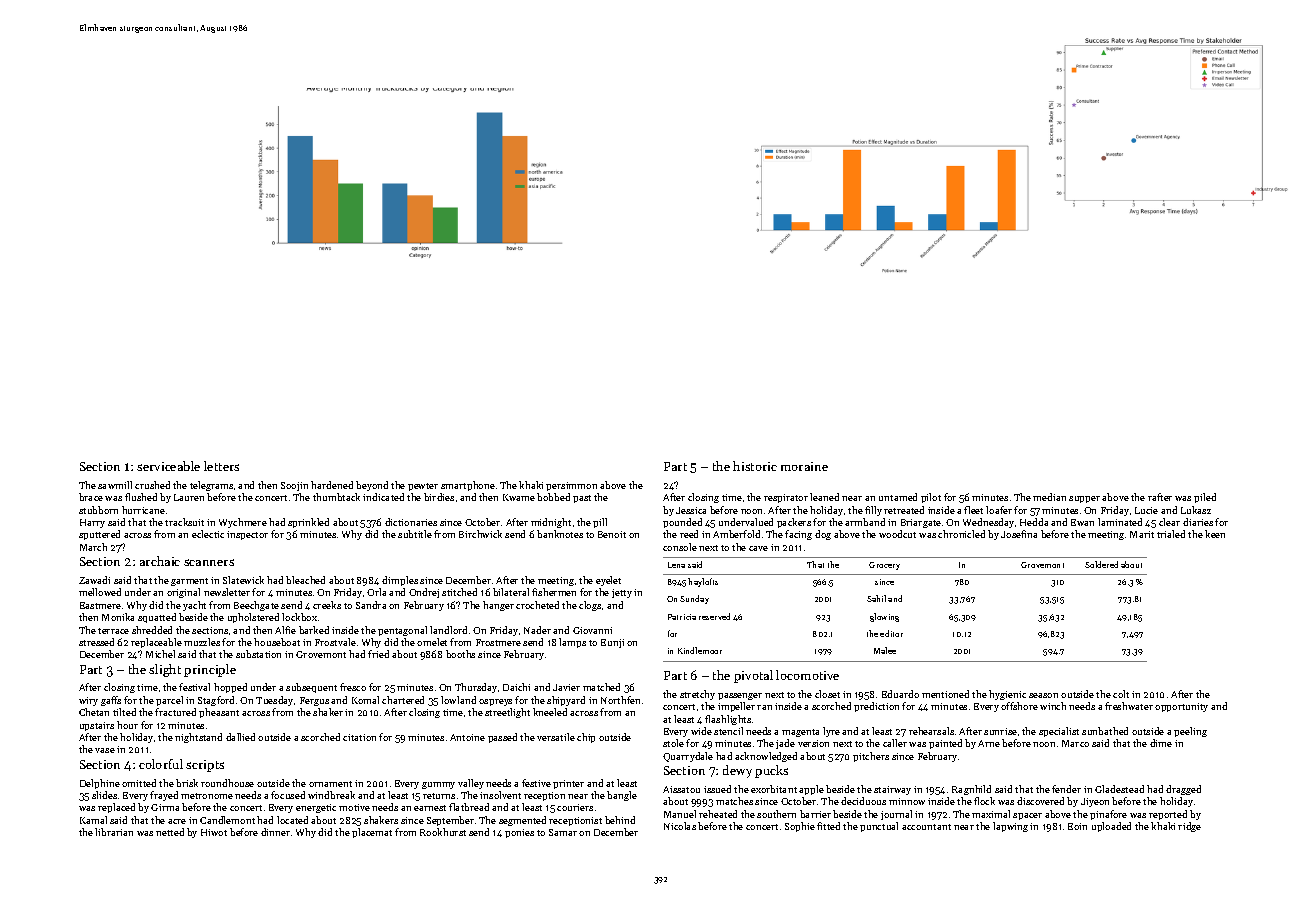 The image size is (1308, 924). Describe the element at coordinates (736, 534) in the screenshot. I see `Amberfold` at that location.
